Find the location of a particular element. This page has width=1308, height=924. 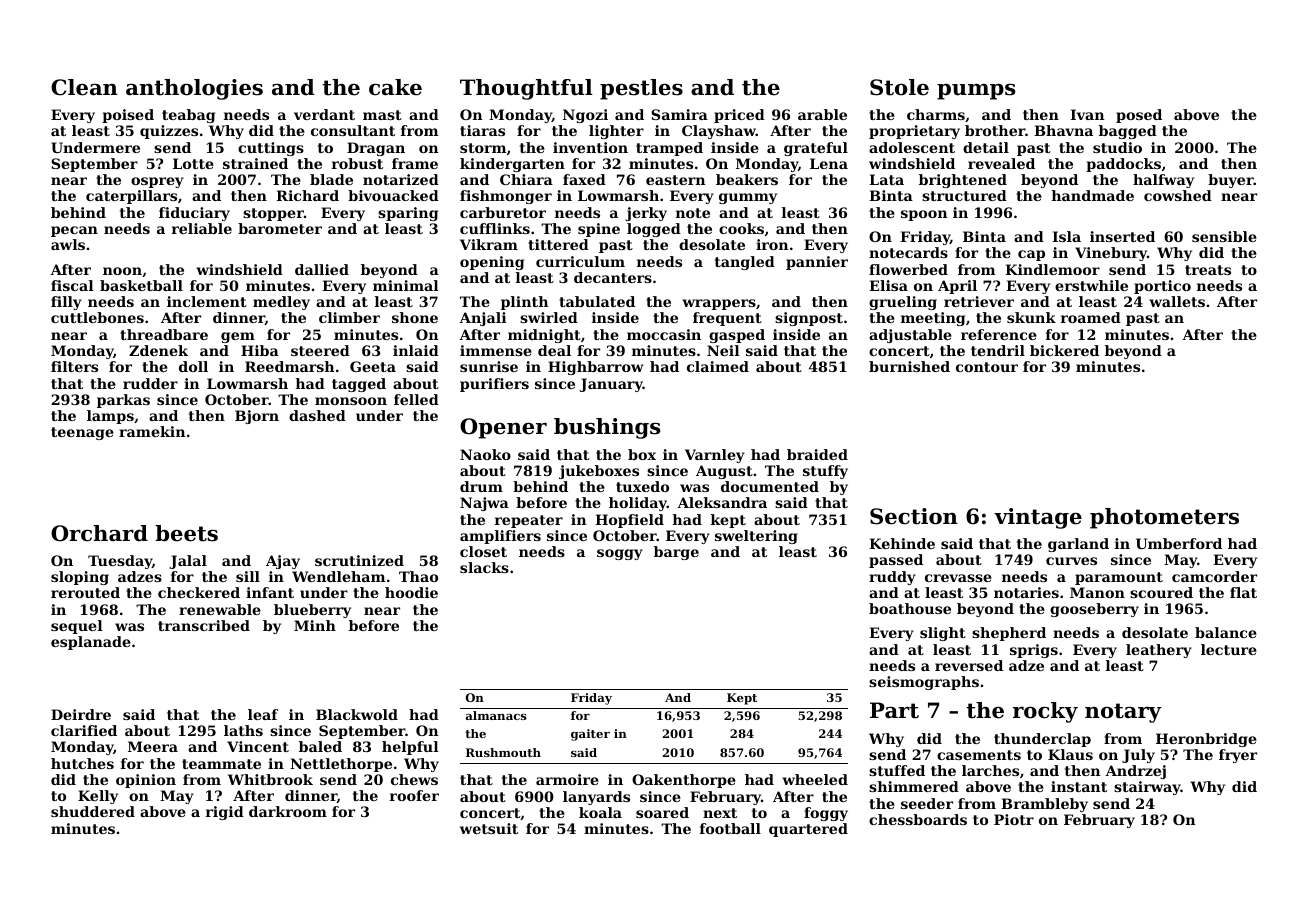

buyer is located at coordinates (1231, 181).
